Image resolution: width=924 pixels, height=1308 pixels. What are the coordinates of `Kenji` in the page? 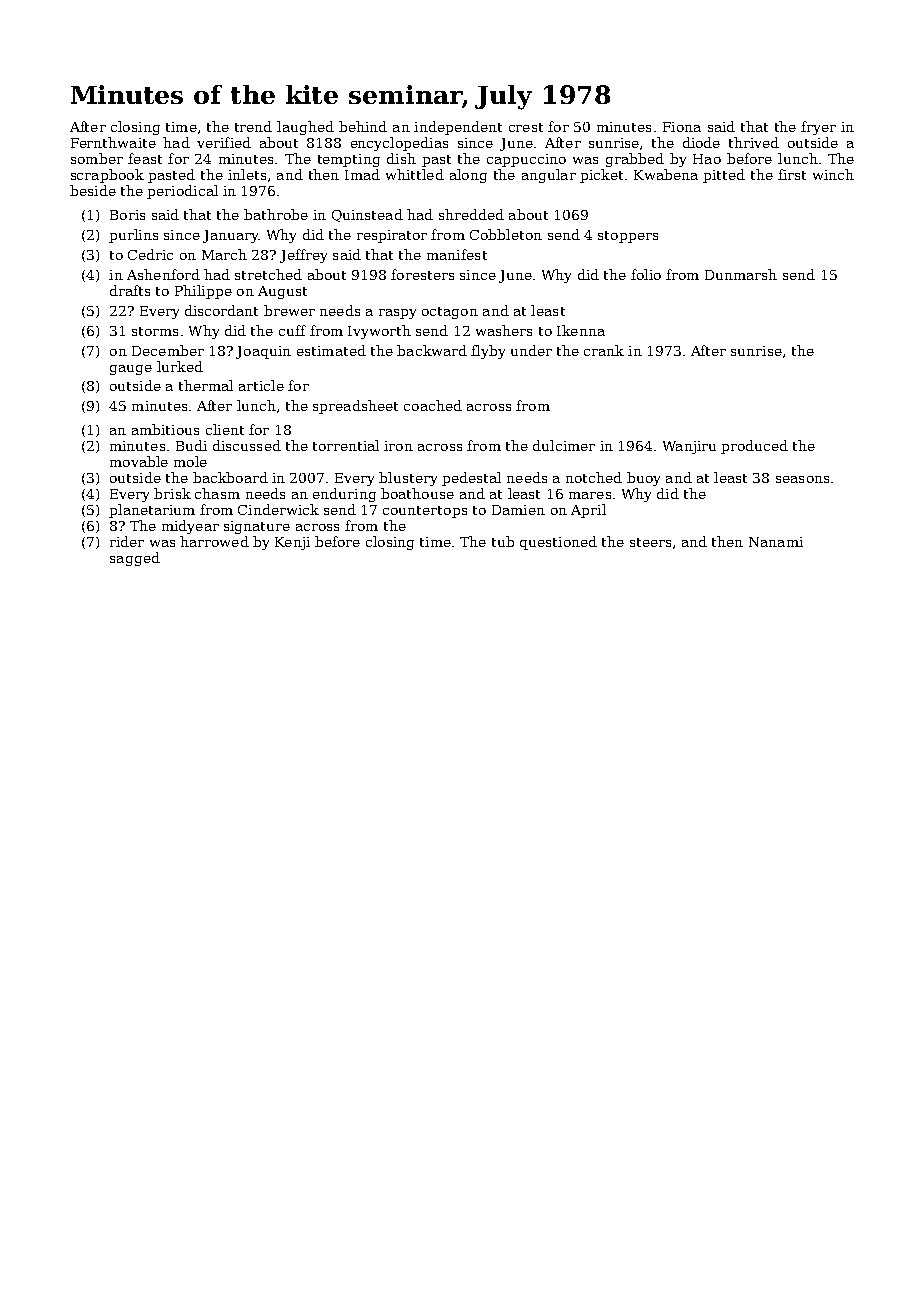 It's located at (292, 543).
